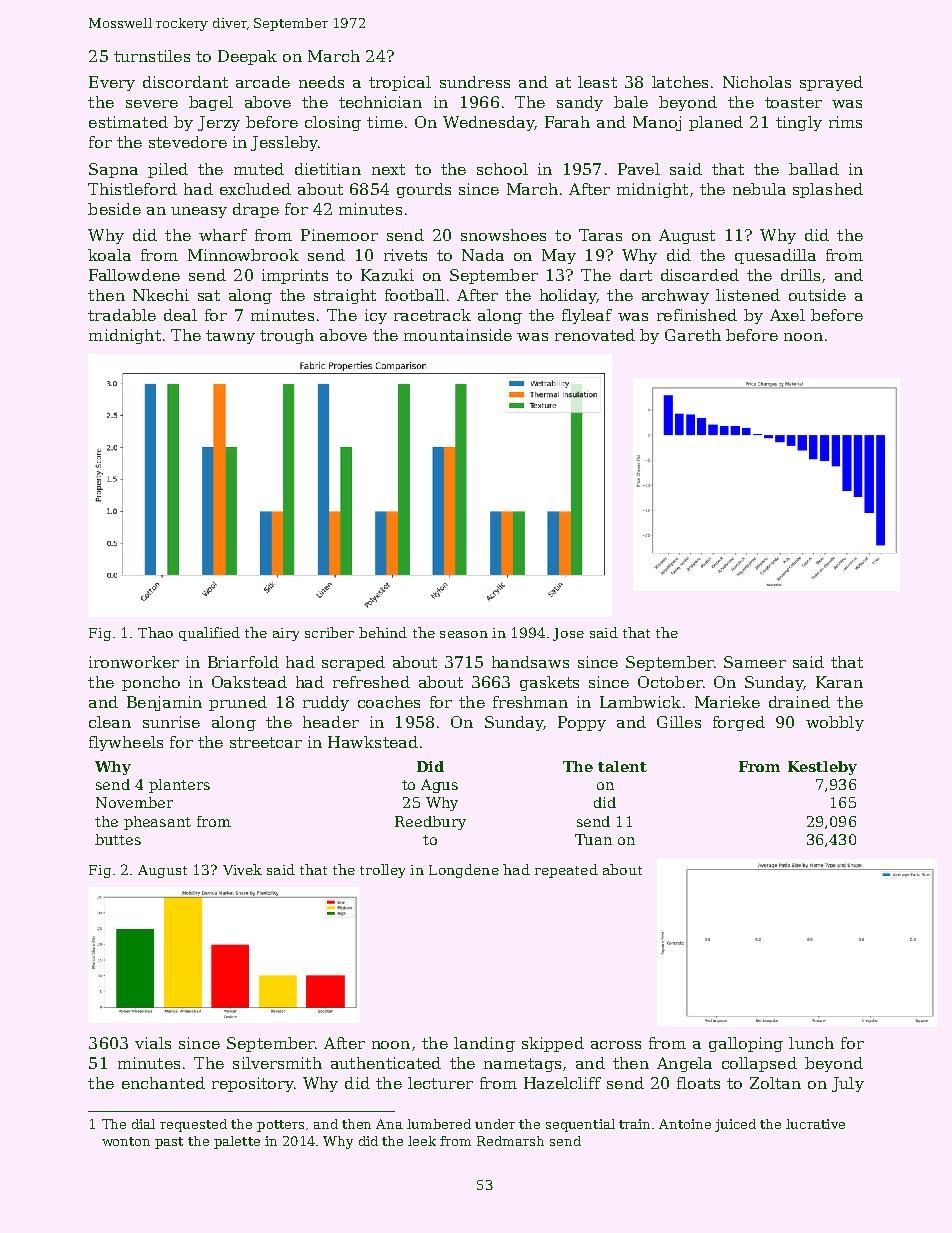  What do you see at coordinates (126, 1141) in the page?
I see `wonton` at bounding box center [126, 1141].
